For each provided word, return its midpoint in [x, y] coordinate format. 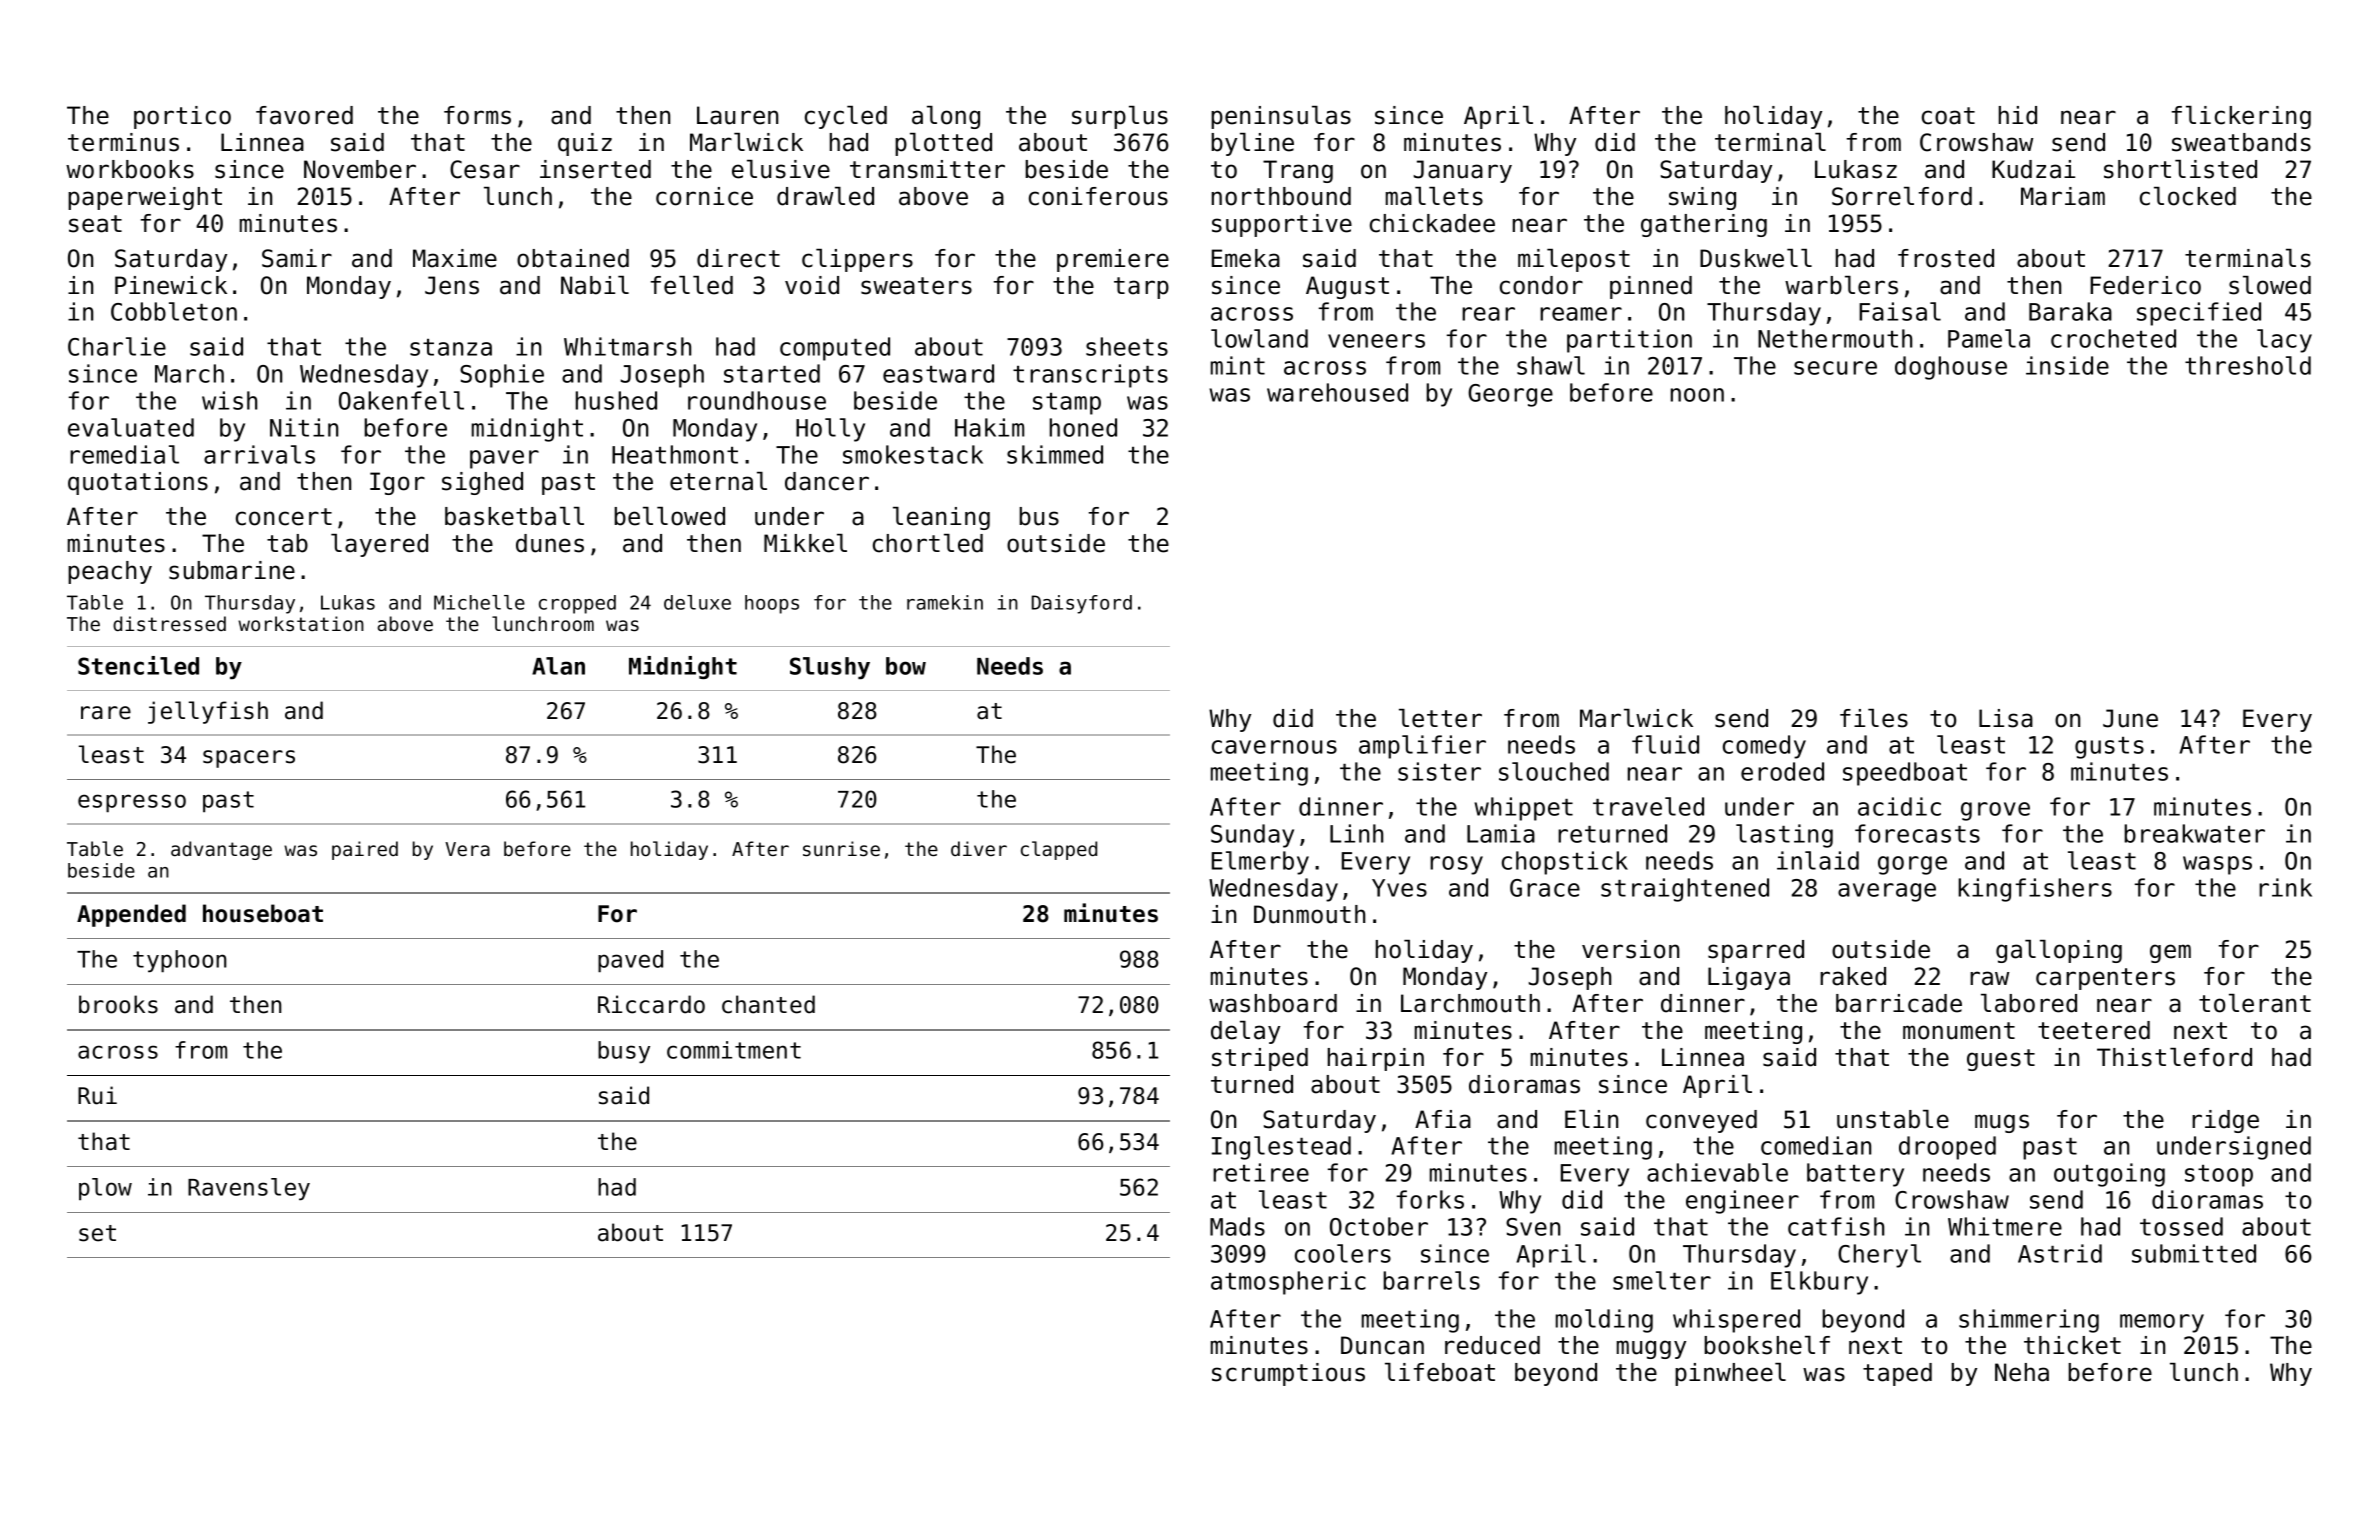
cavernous [1274, 747]
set [97, 1233]
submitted [2194, 1253]
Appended [131, 915]
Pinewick [171, 285]
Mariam [2063, 196]
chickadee [1432, 223]
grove [1995, 811]
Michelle [479, 602]
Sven [1533, 1227]
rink [2285, 887]
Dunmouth [1309, 914]
